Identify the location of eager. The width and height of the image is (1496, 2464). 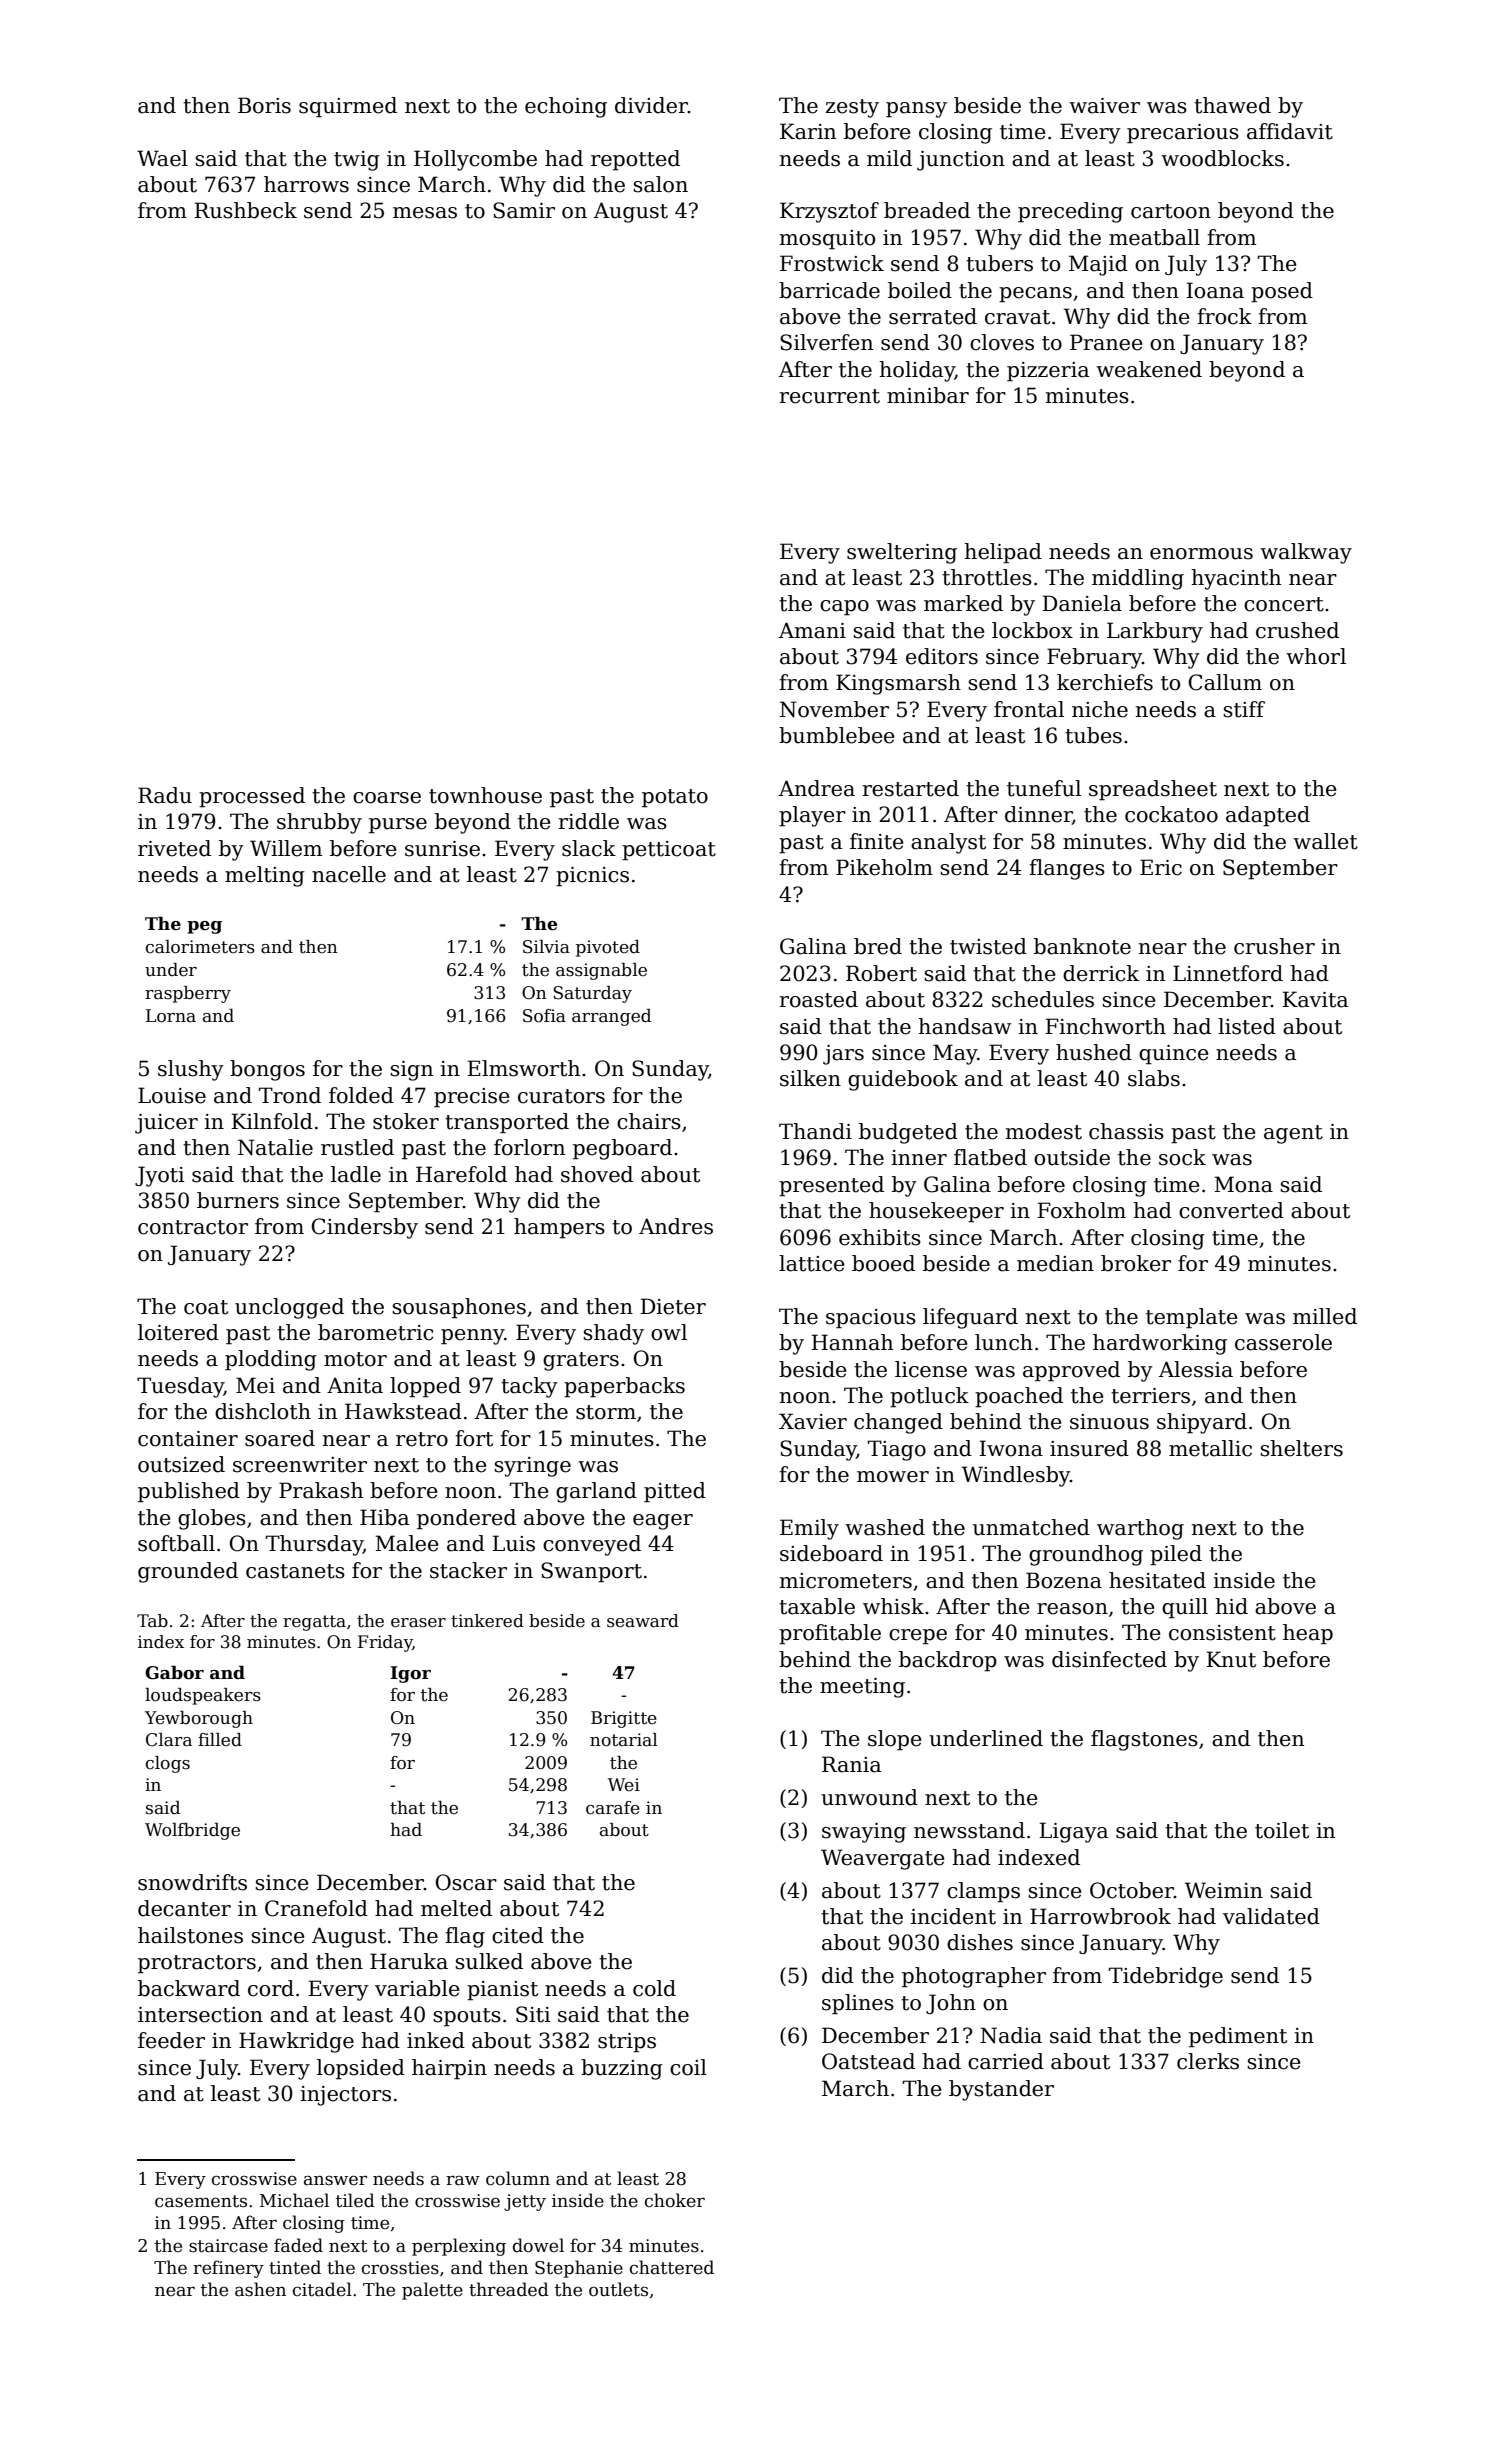
(663, 1522).
